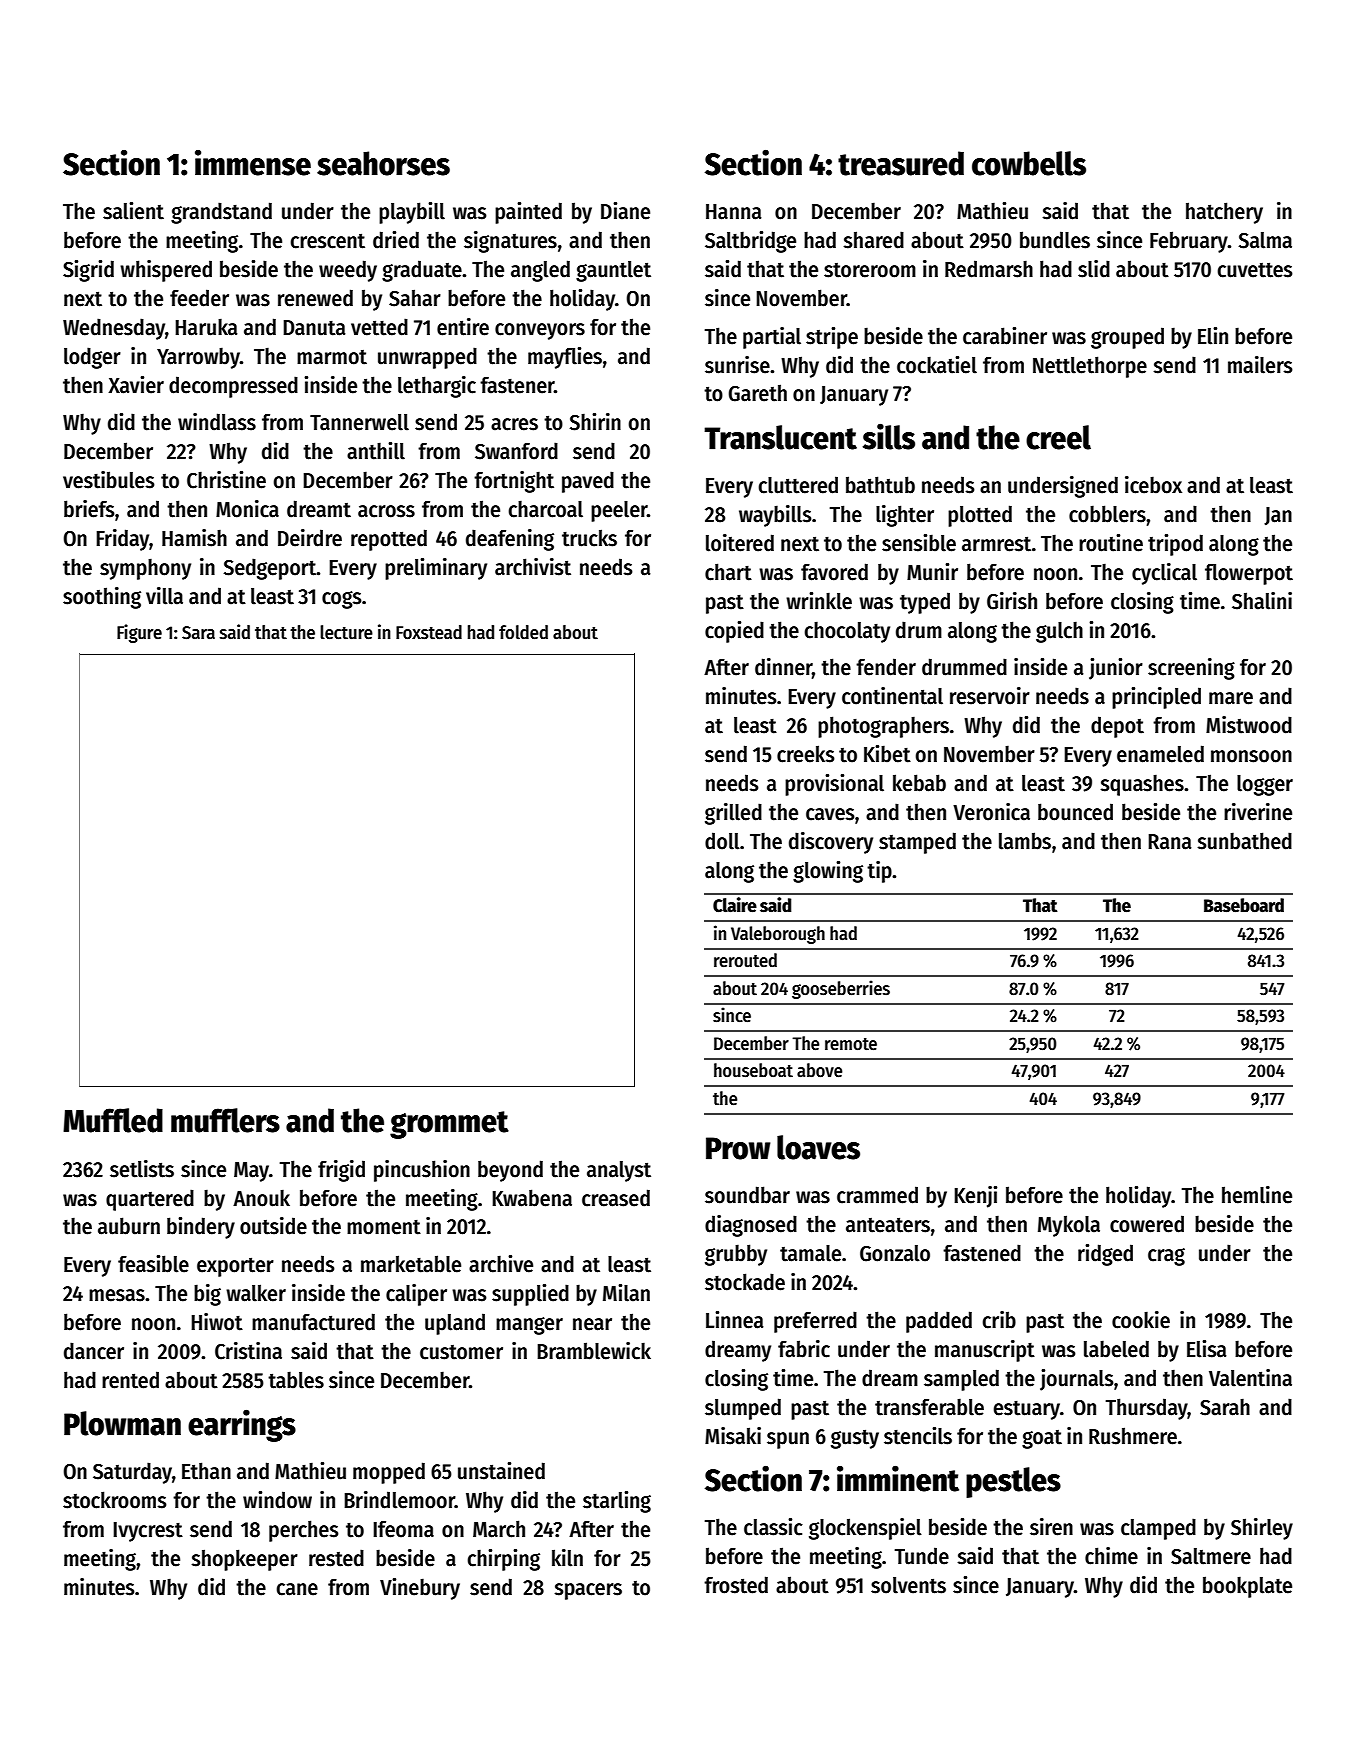 The image size is (1356, 1755). I want to click on seahorses, so click(383, 163).
